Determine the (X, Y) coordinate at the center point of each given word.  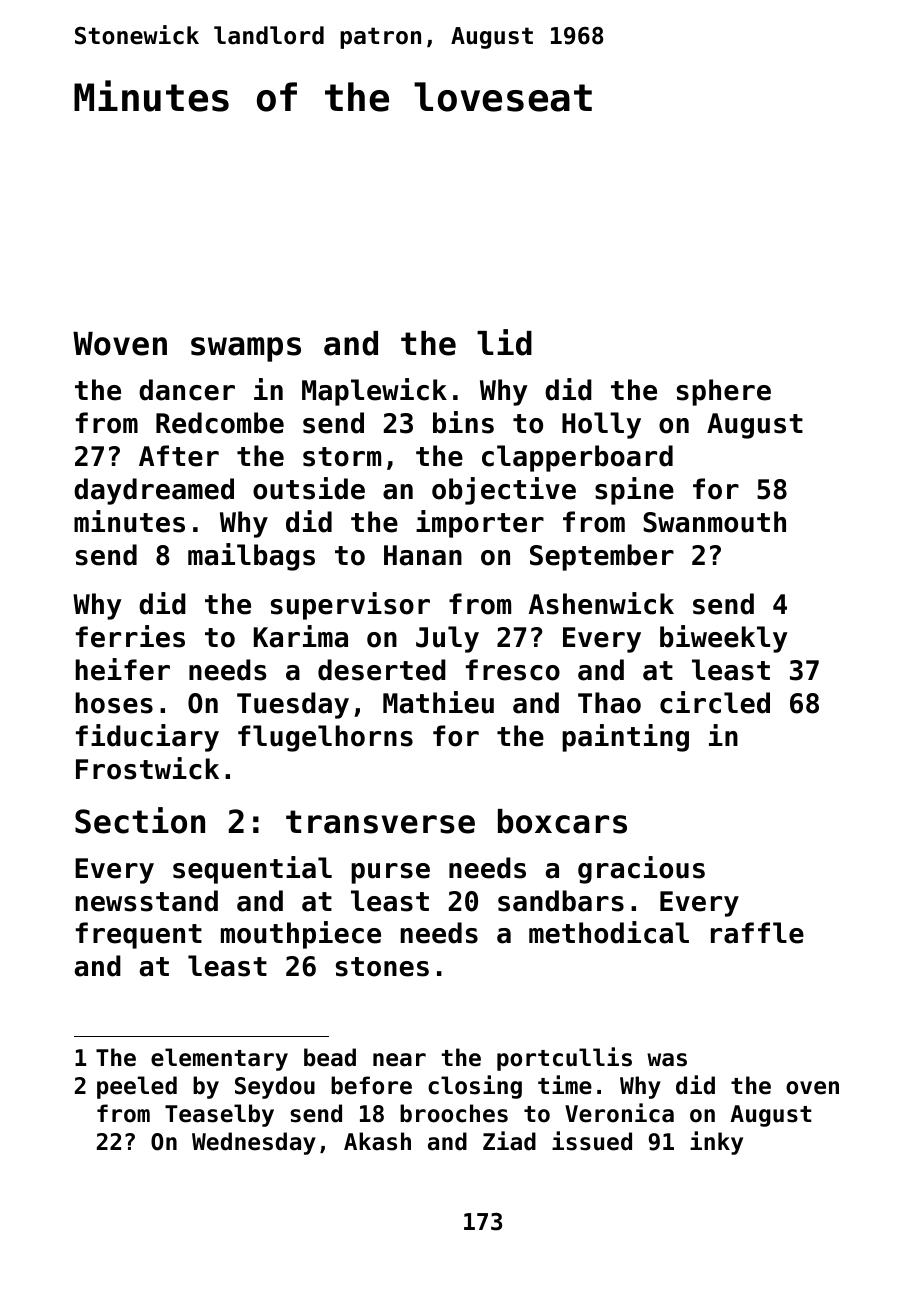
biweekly (724, 639)
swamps (246, 349)
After (179, 456)
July (447, 639)
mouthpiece (301, 935)
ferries (130, 636)
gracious (641, 870)
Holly (601, 425)
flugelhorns (325, 738)
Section (140, 820)
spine (634, 491)
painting (625, 738)
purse (390, 873)
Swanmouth (714, 522)
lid (504, 342)
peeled (137, 1087)
